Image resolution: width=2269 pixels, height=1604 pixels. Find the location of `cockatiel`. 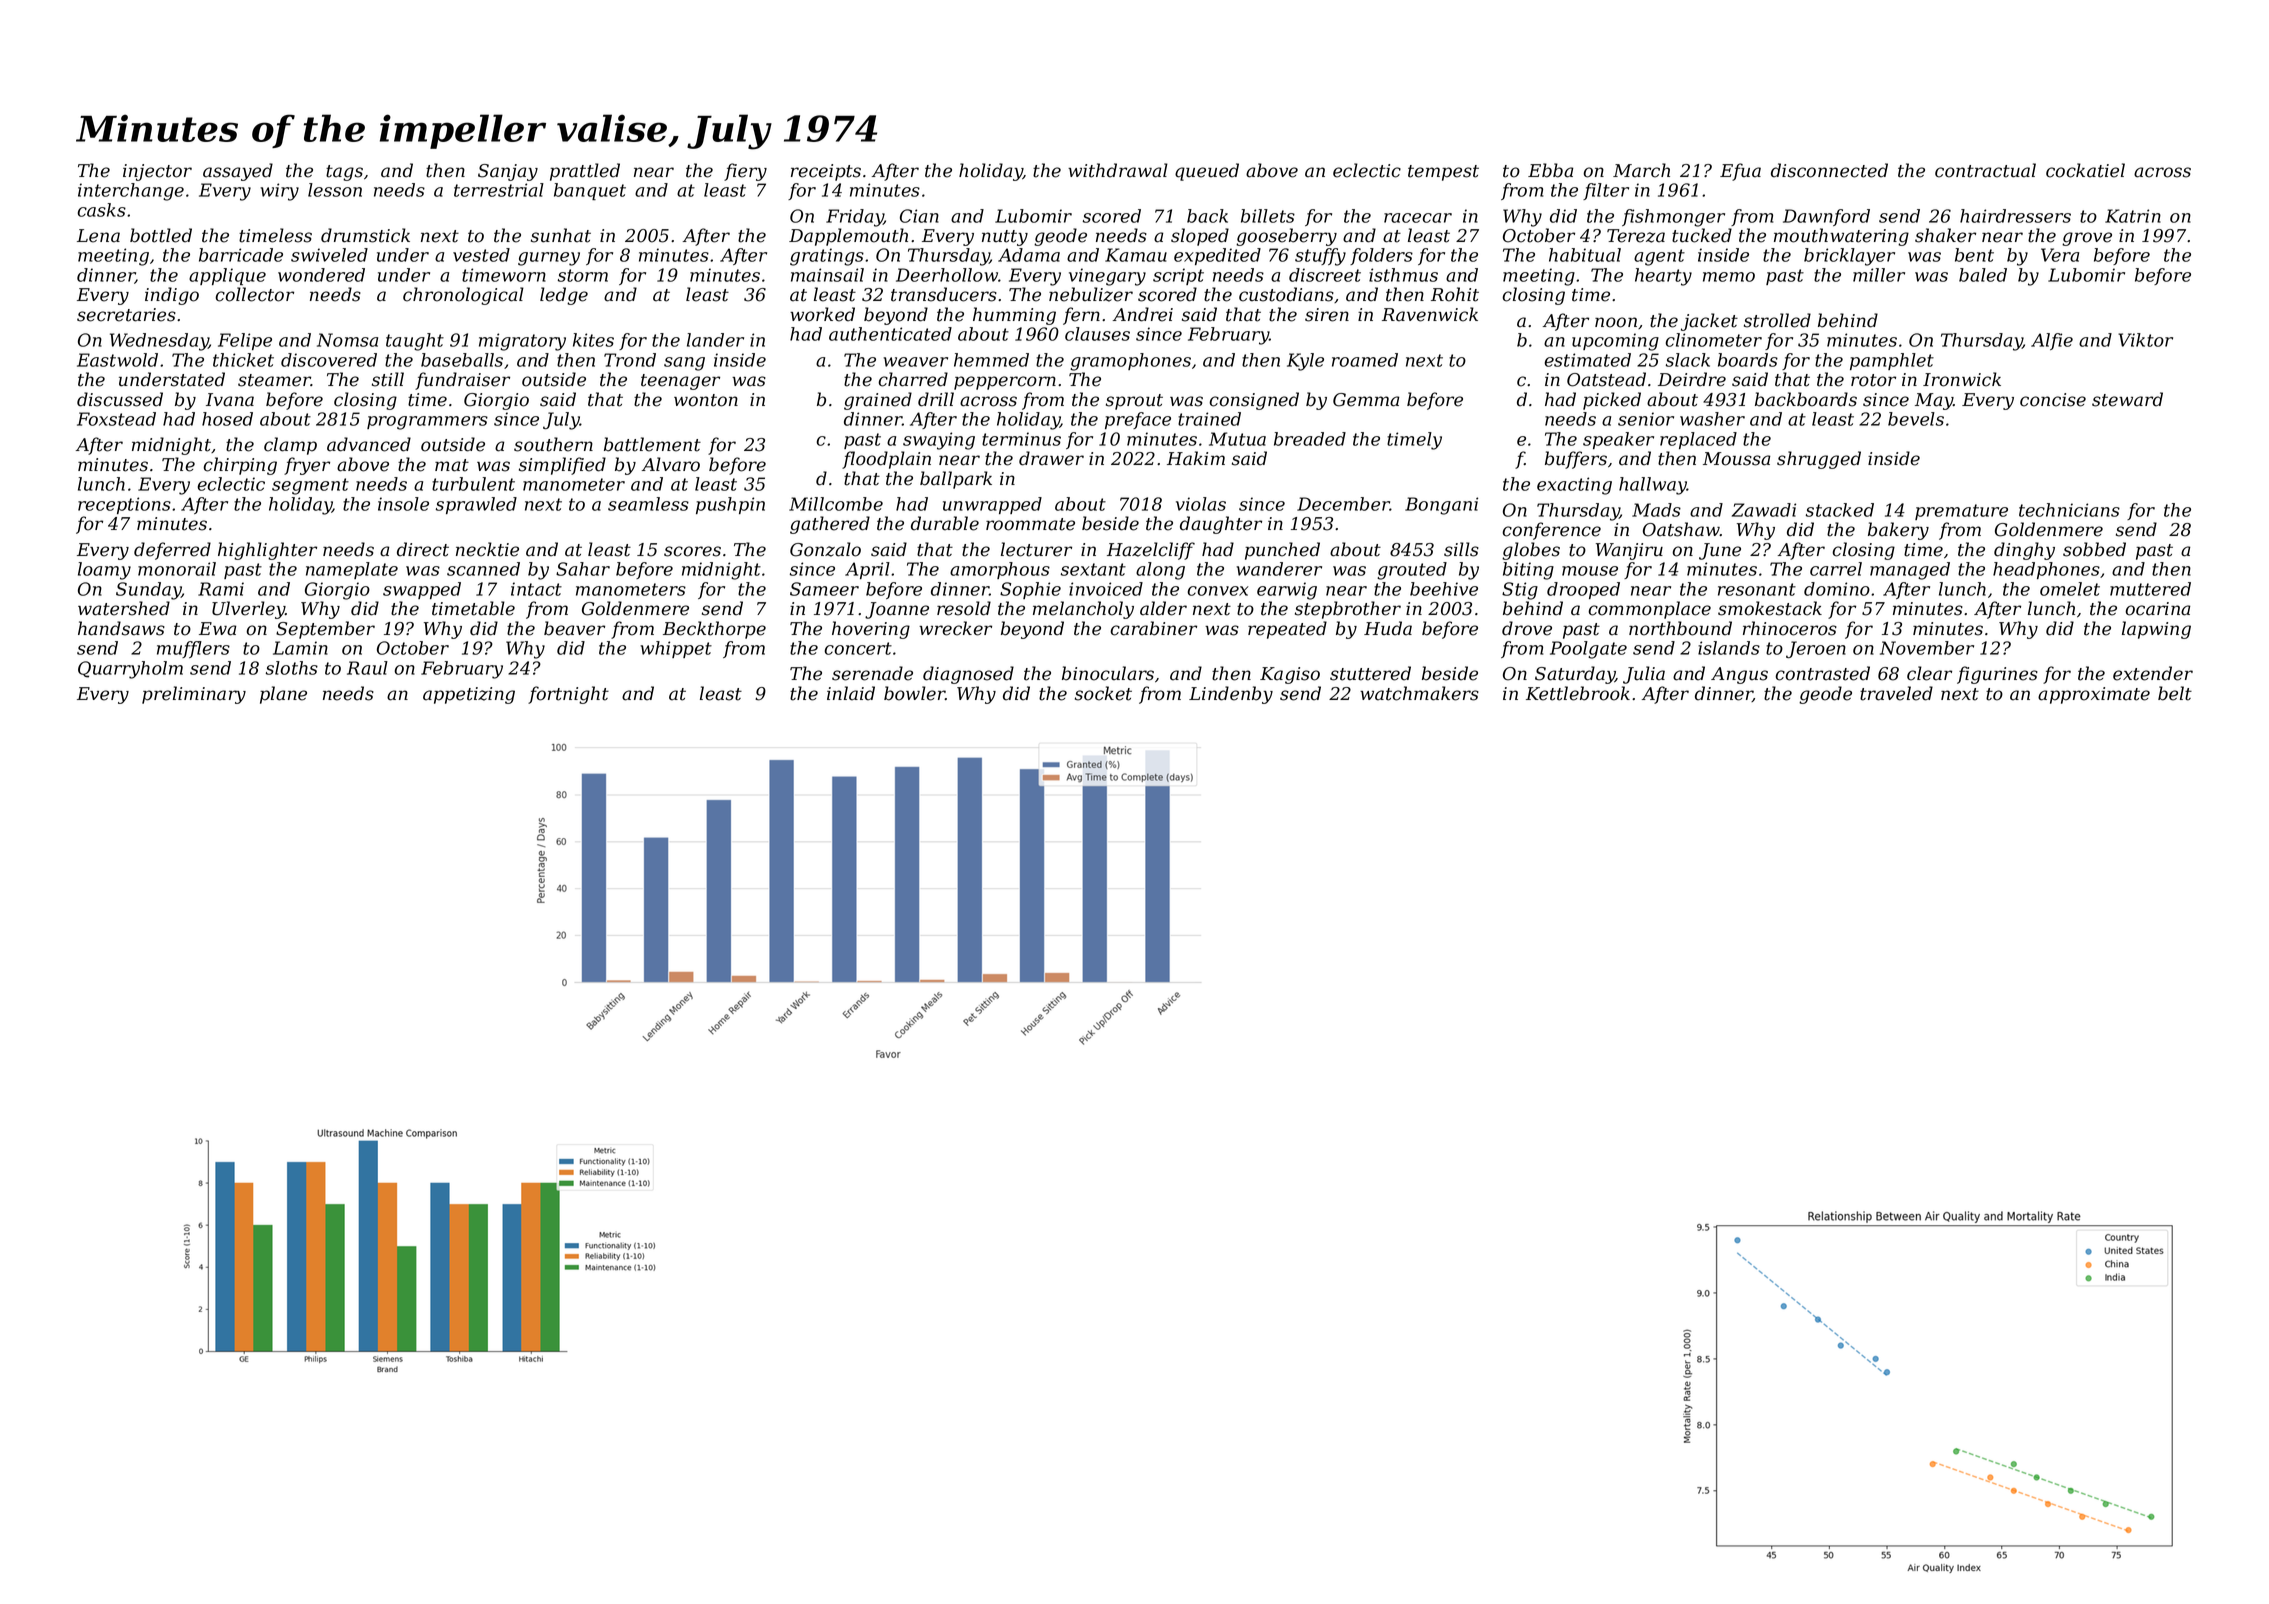

cockatiel is located at coordinates (2085, 170).
